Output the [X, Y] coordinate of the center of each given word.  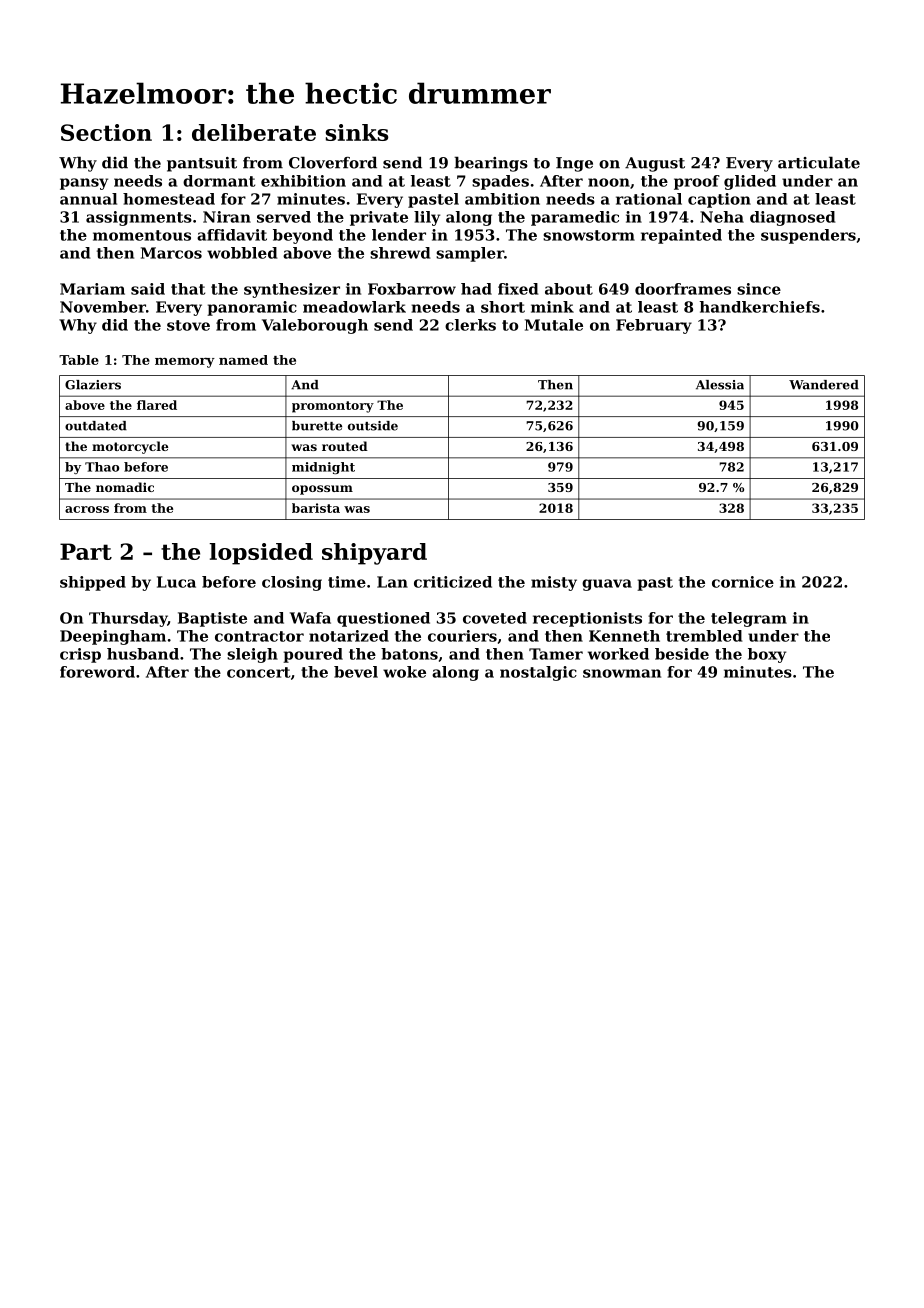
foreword [97, 672]
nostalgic [538, 673]
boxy [767, 655]
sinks [356, 132]
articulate [819, 162]
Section [106, 132]
